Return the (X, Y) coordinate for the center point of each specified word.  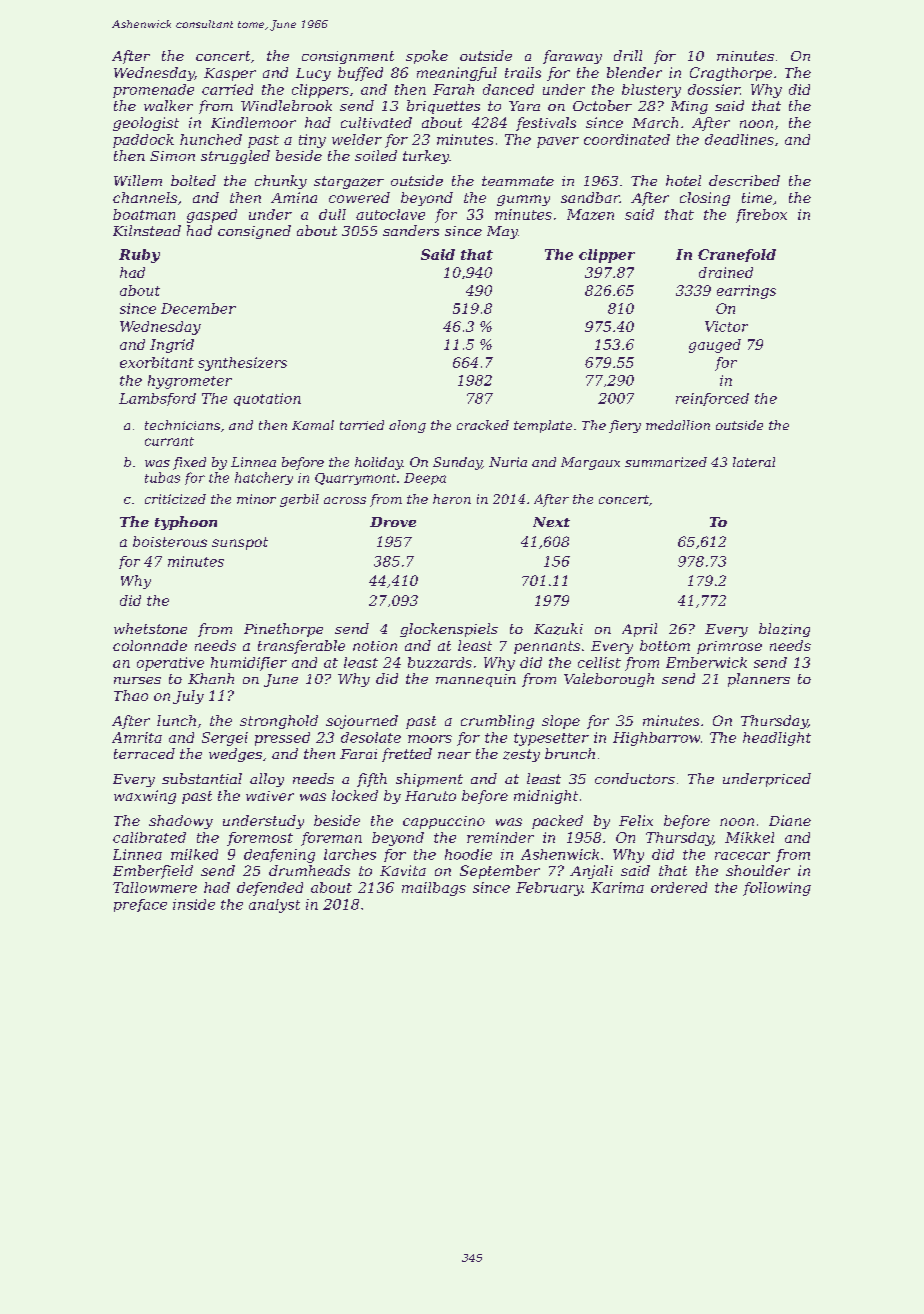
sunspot (240, 543)
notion (375, 646)
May (502, 232)
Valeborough (609, 680)
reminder (500, 837)
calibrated (149, 837)
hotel (683, 180)
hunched (211, 139)
